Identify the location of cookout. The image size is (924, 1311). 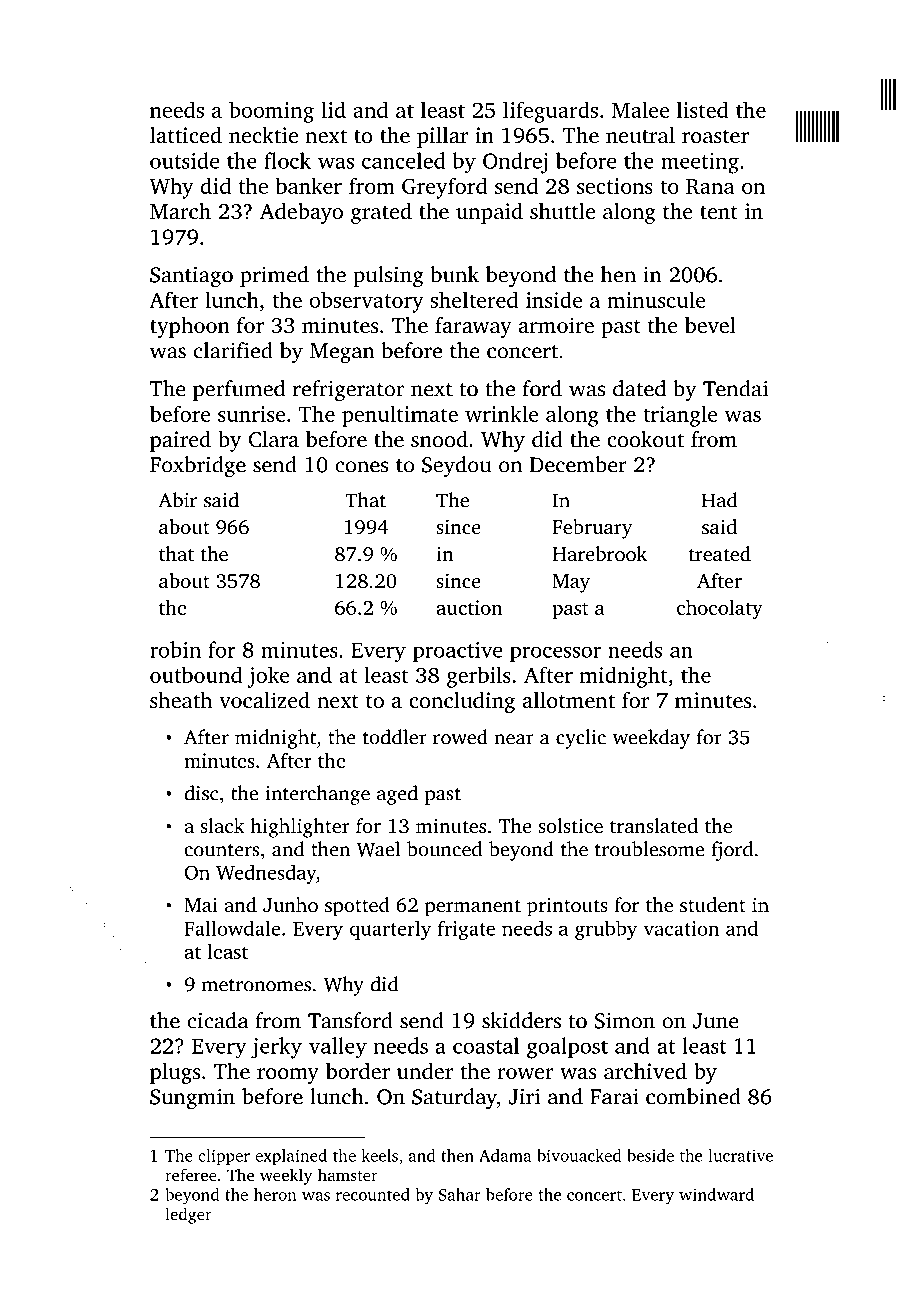
(645, 439).
